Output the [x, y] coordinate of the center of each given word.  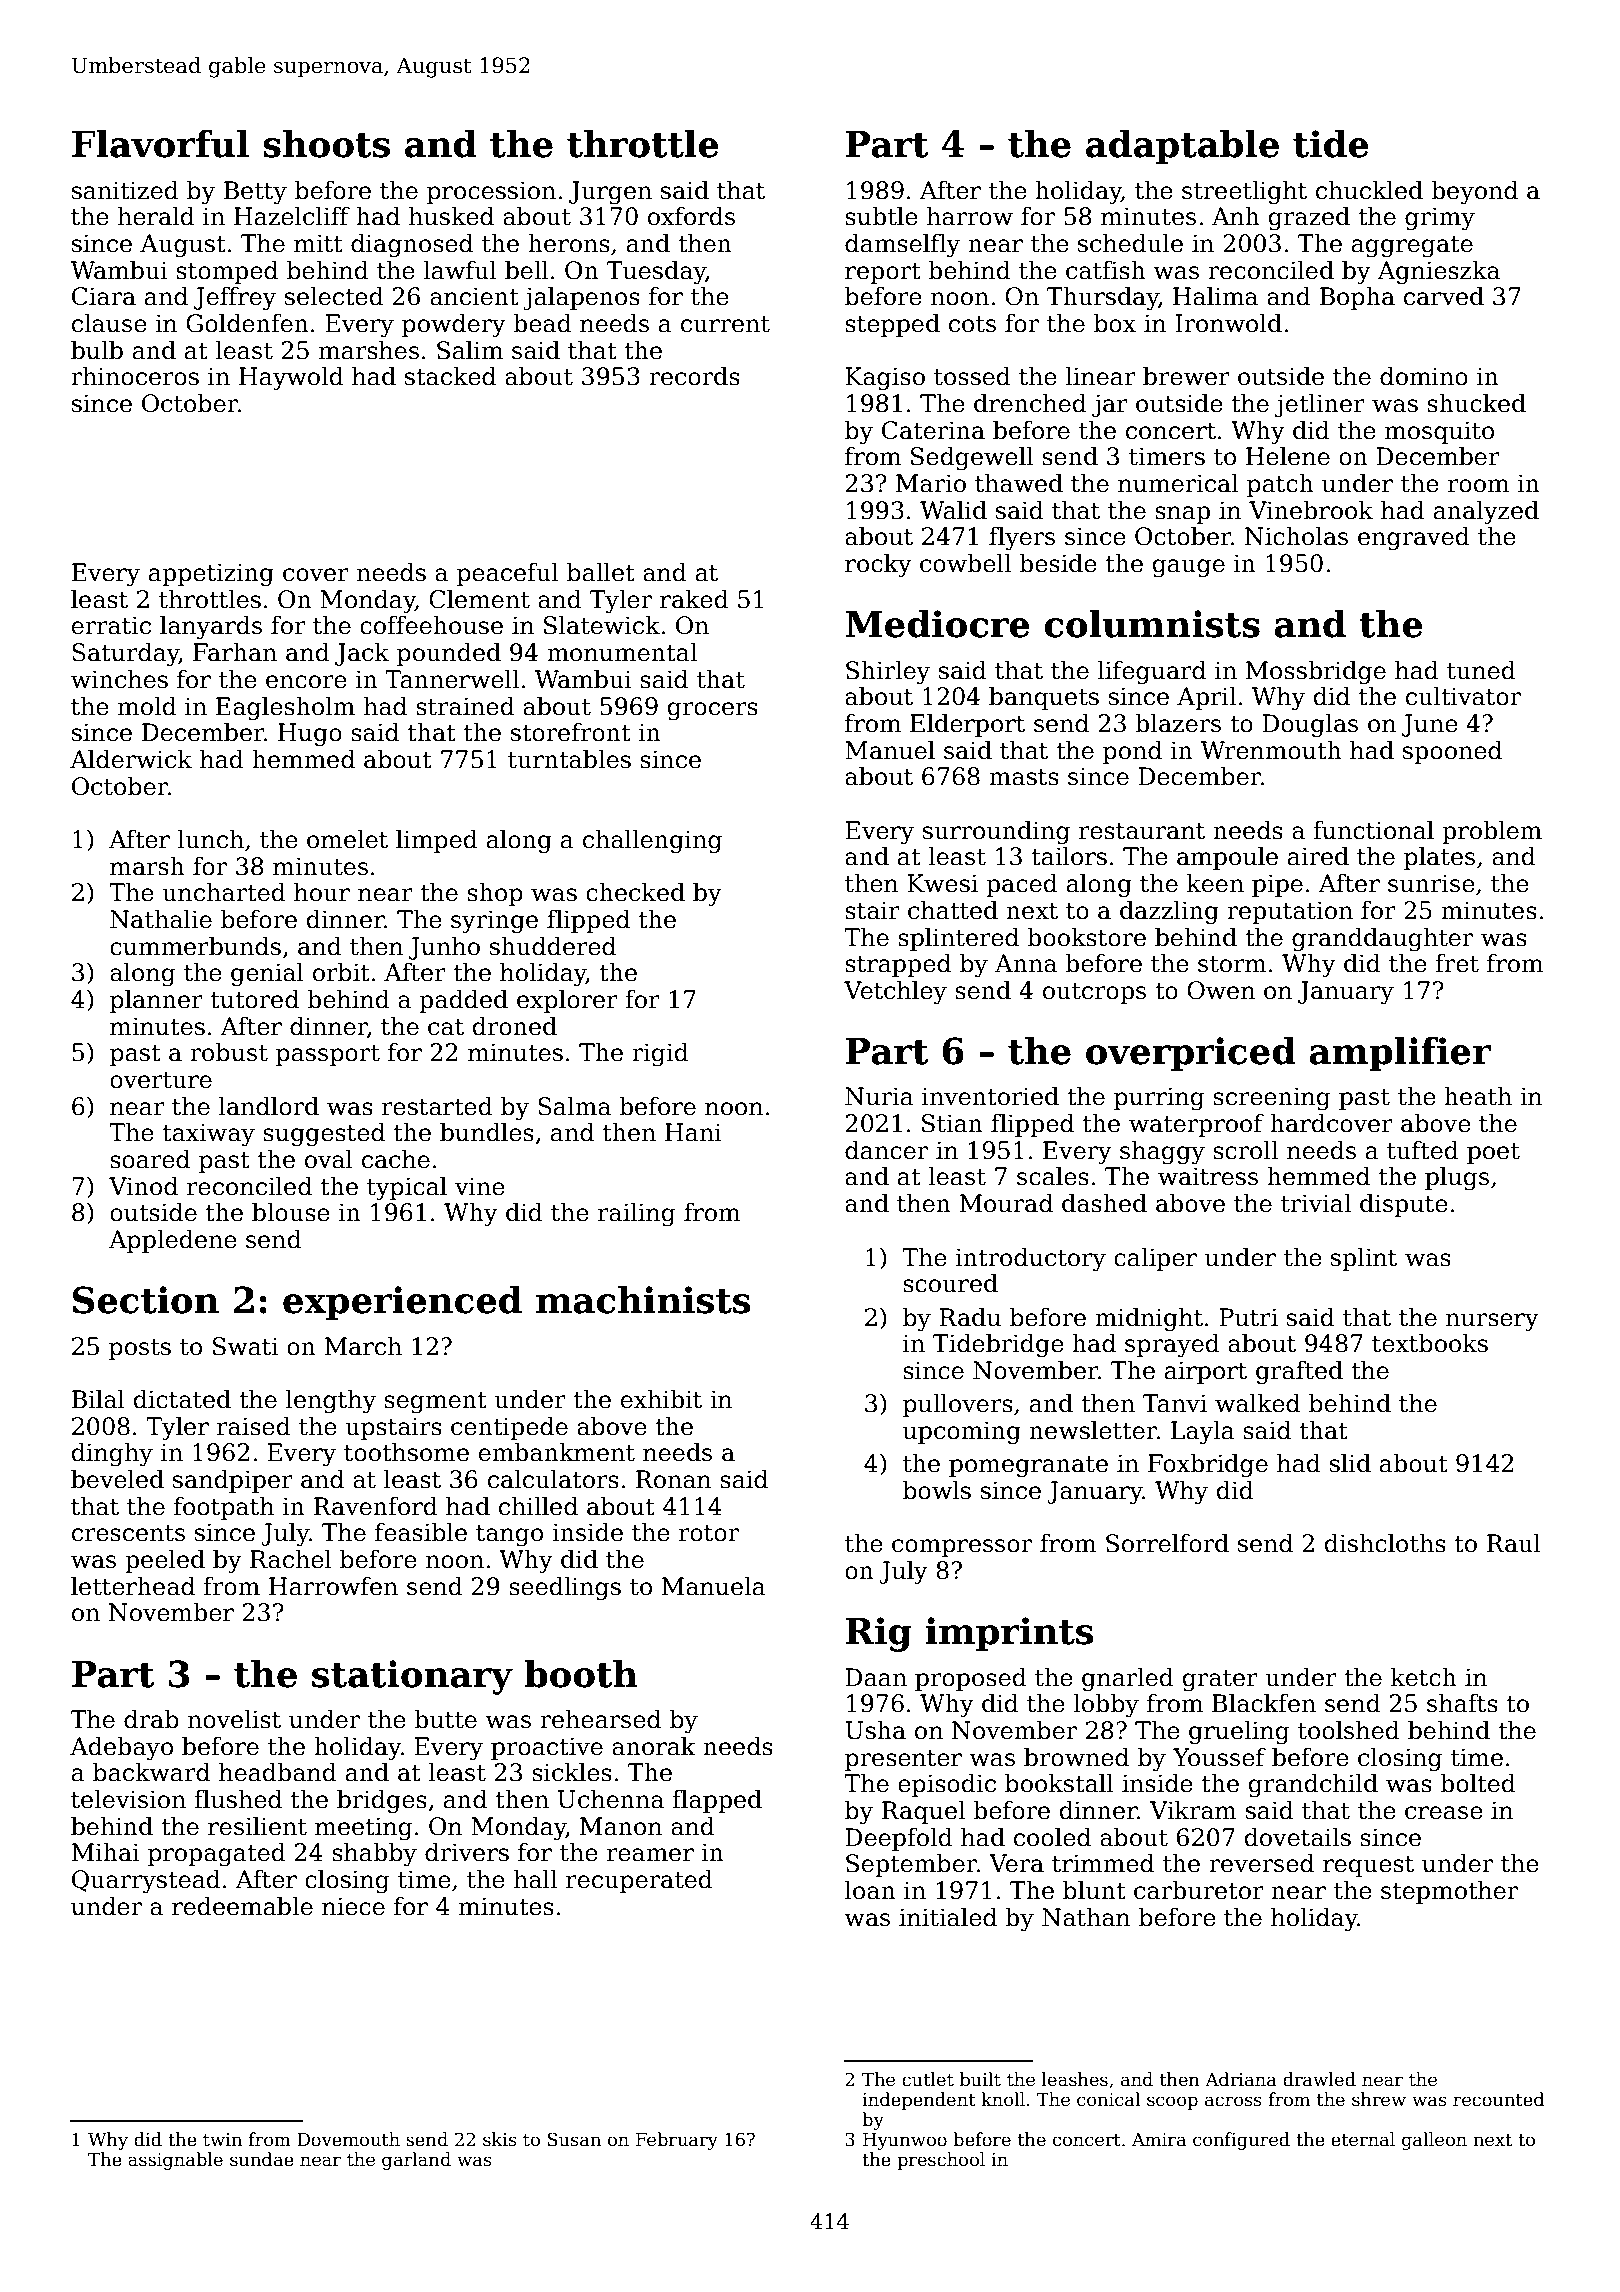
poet [1493, 1153]
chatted [953, 910]
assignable [175, 2161]
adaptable [1182, 147]
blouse [291, 1212]
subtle [881, 216]
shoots [326, 144]
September [911, 1865]
